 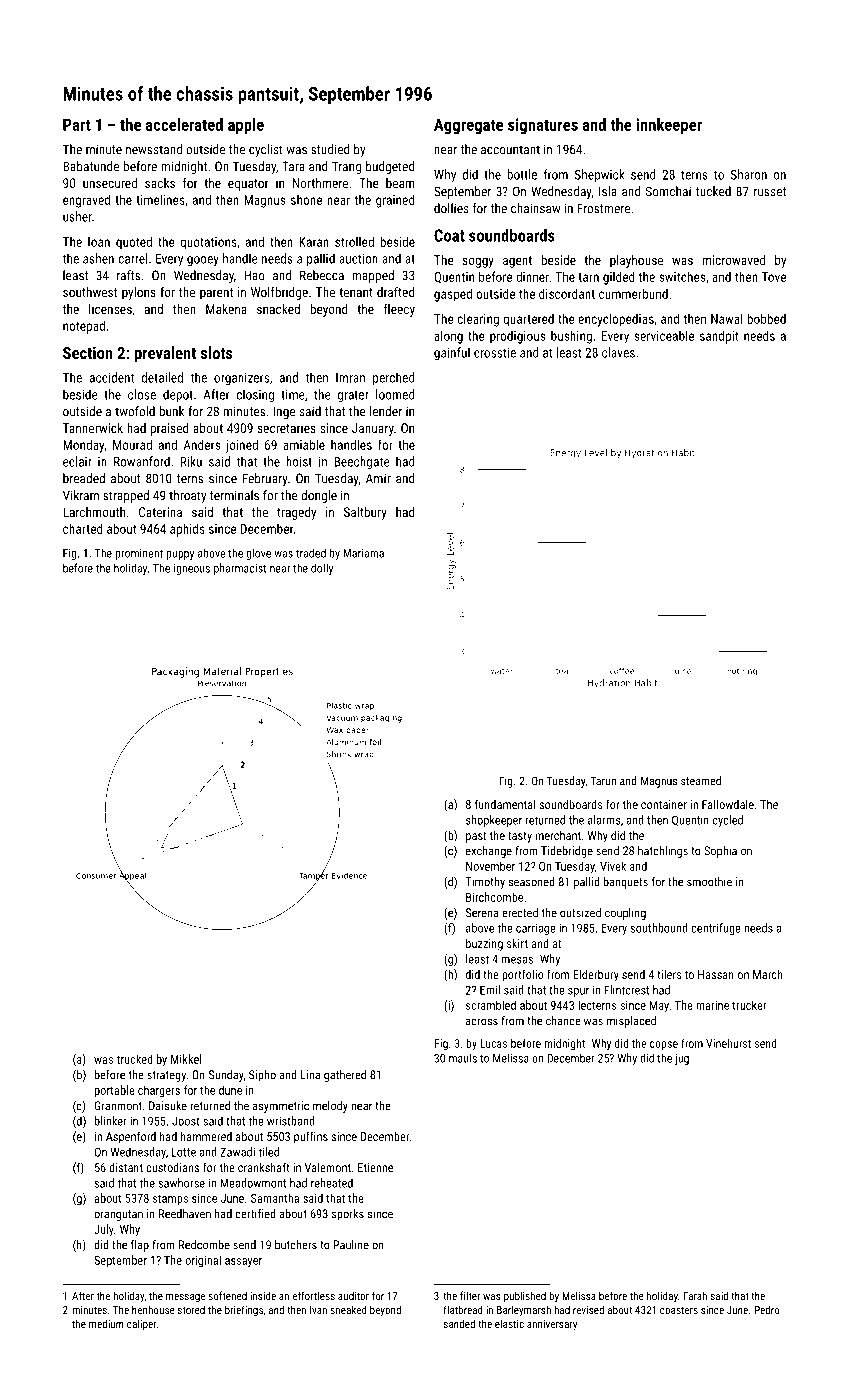 What do you see at coordinates (459, 1323) in the screenshot?
I see `sanded` at bounding box center [459, 1323].
